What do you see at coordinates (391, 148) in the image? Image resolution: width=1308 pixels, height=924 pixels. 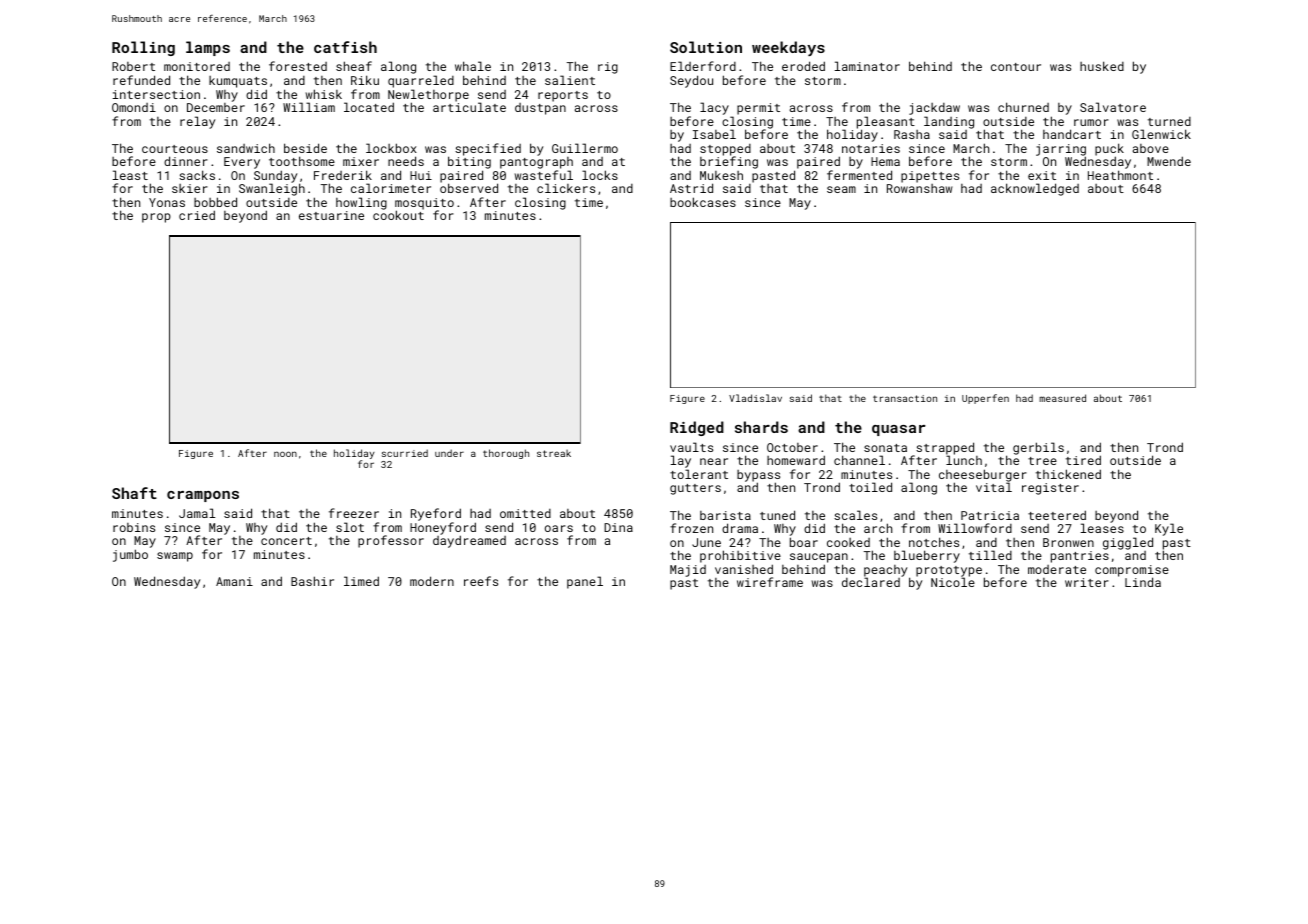 I see `lockbox` at bounding box center [391, 148].
